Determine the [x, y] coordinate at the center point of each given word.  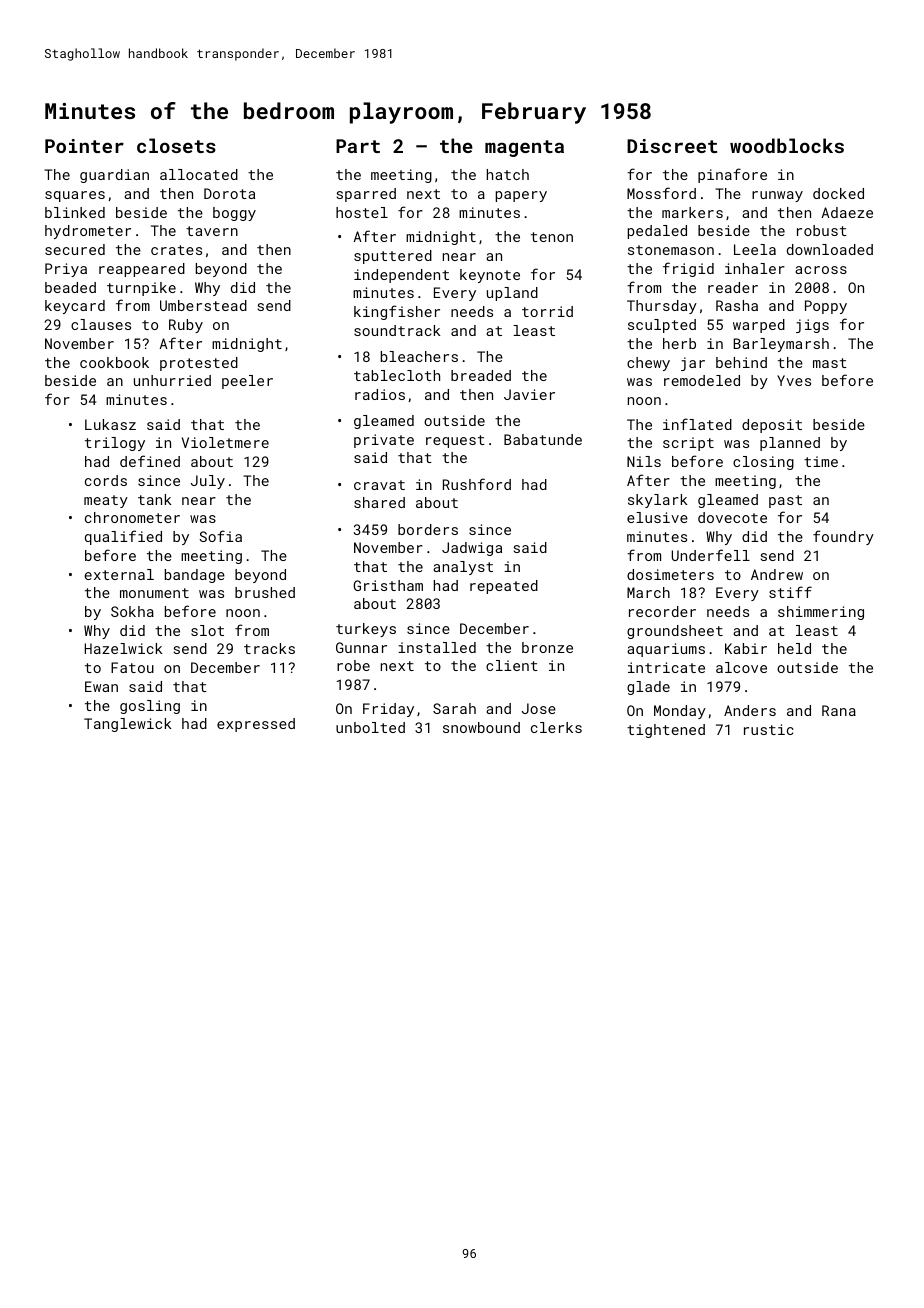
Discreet [672, 146]
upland [512, 294]
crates [176, 250]
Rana [839, 710]
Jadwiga [472, 549]
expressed [256, 725]
